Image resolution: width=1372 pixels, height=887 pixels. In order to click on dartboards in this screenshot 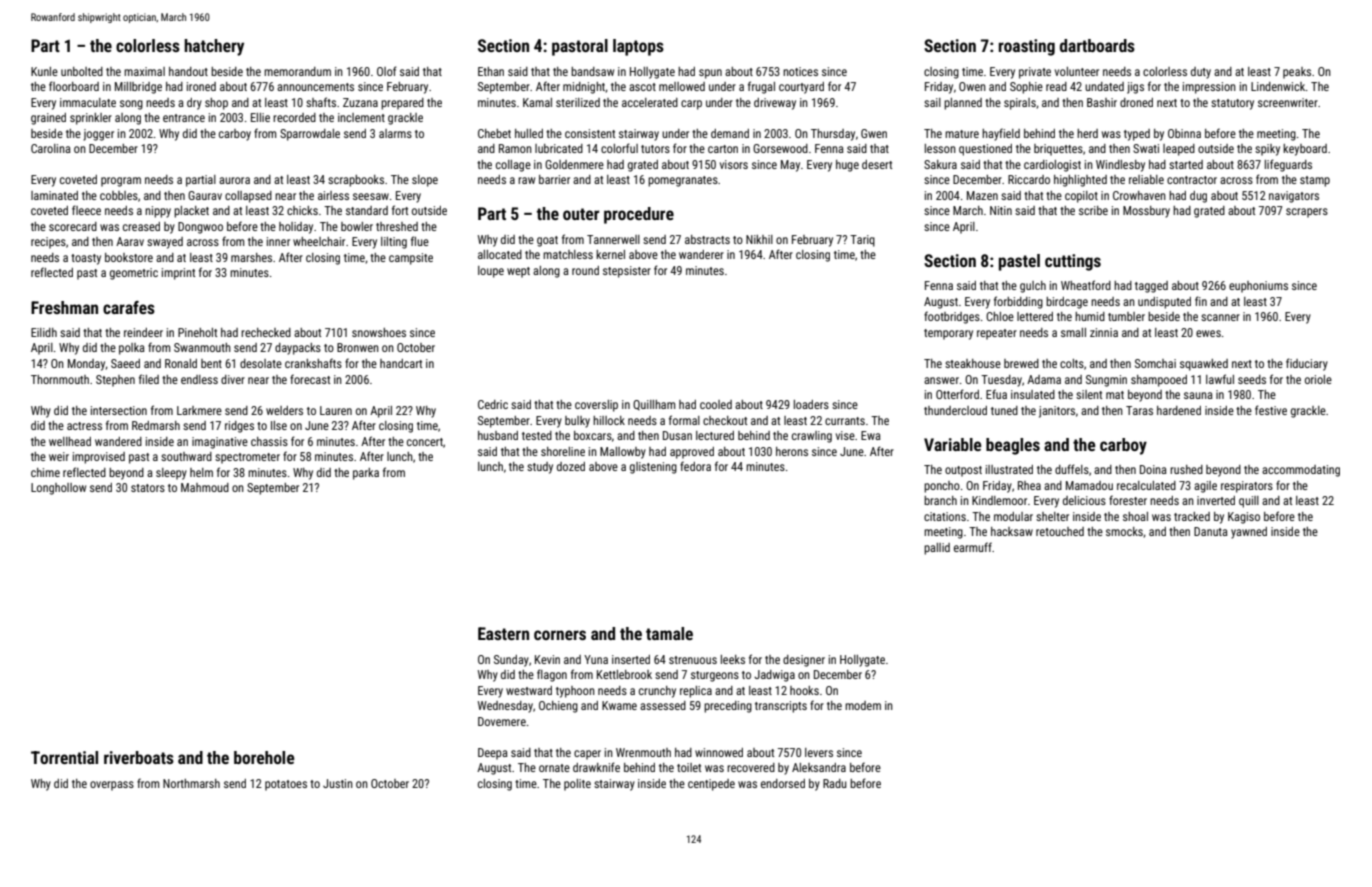, I will do `click(1097, 45)`.
